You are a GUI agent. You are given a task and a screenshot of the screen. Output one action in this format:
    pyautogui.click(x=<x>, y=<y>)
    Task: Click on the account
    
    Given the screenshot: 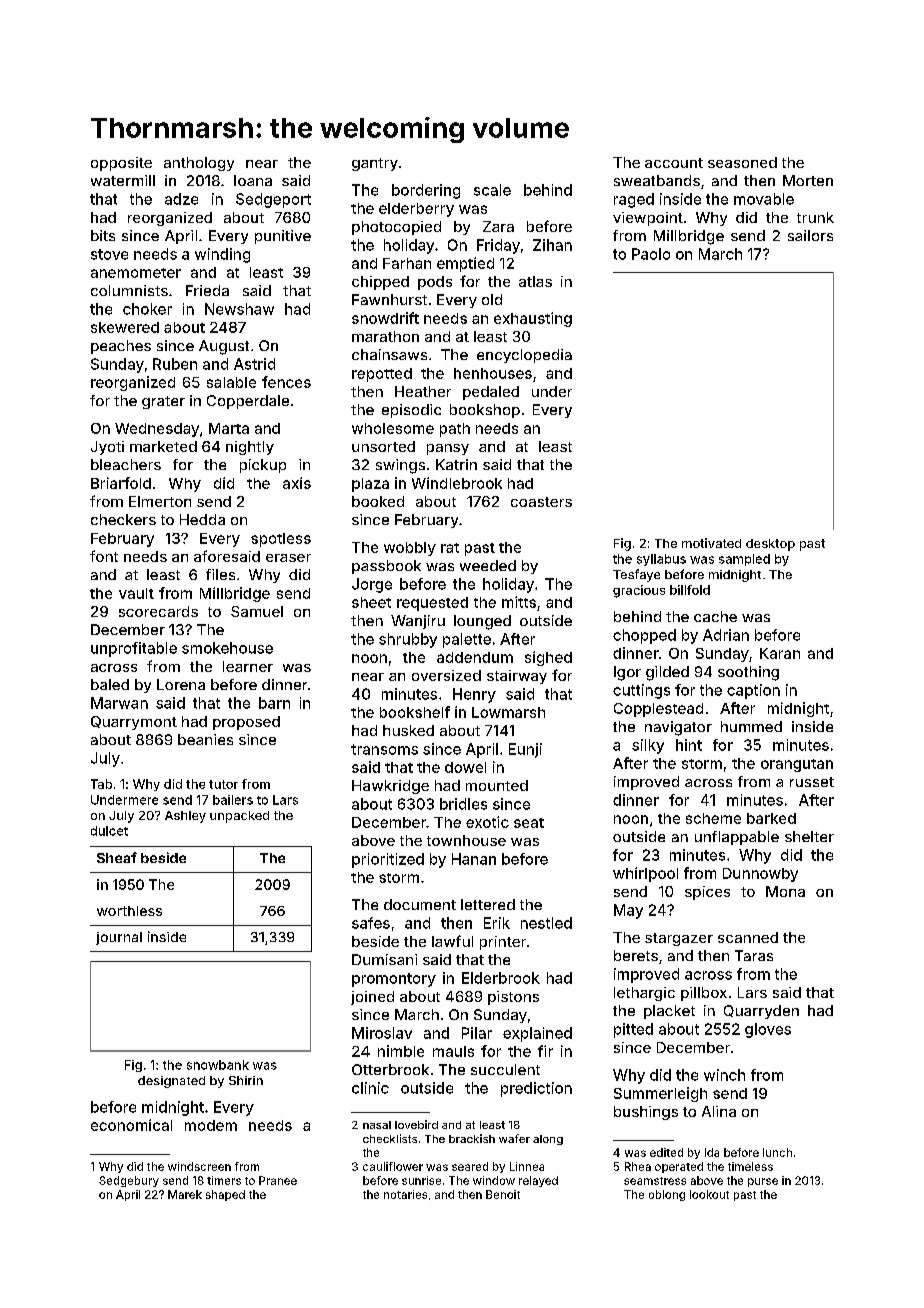 What is the action you would take?
    pyautogui.click(x=674, y=163)
